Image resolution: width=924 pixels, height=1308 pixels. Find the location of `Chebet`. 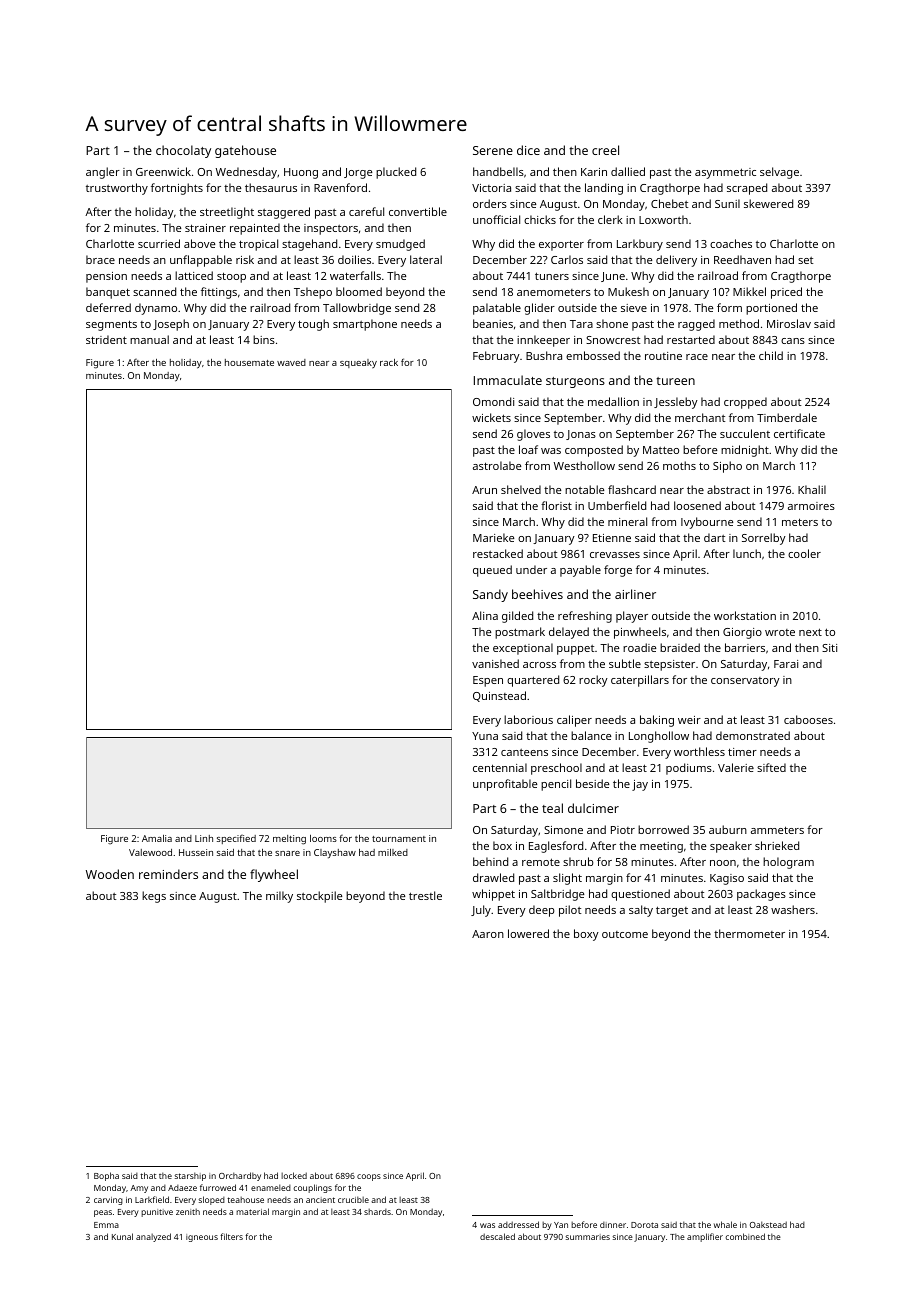

Chebet is located at coordinates (669, 203).
